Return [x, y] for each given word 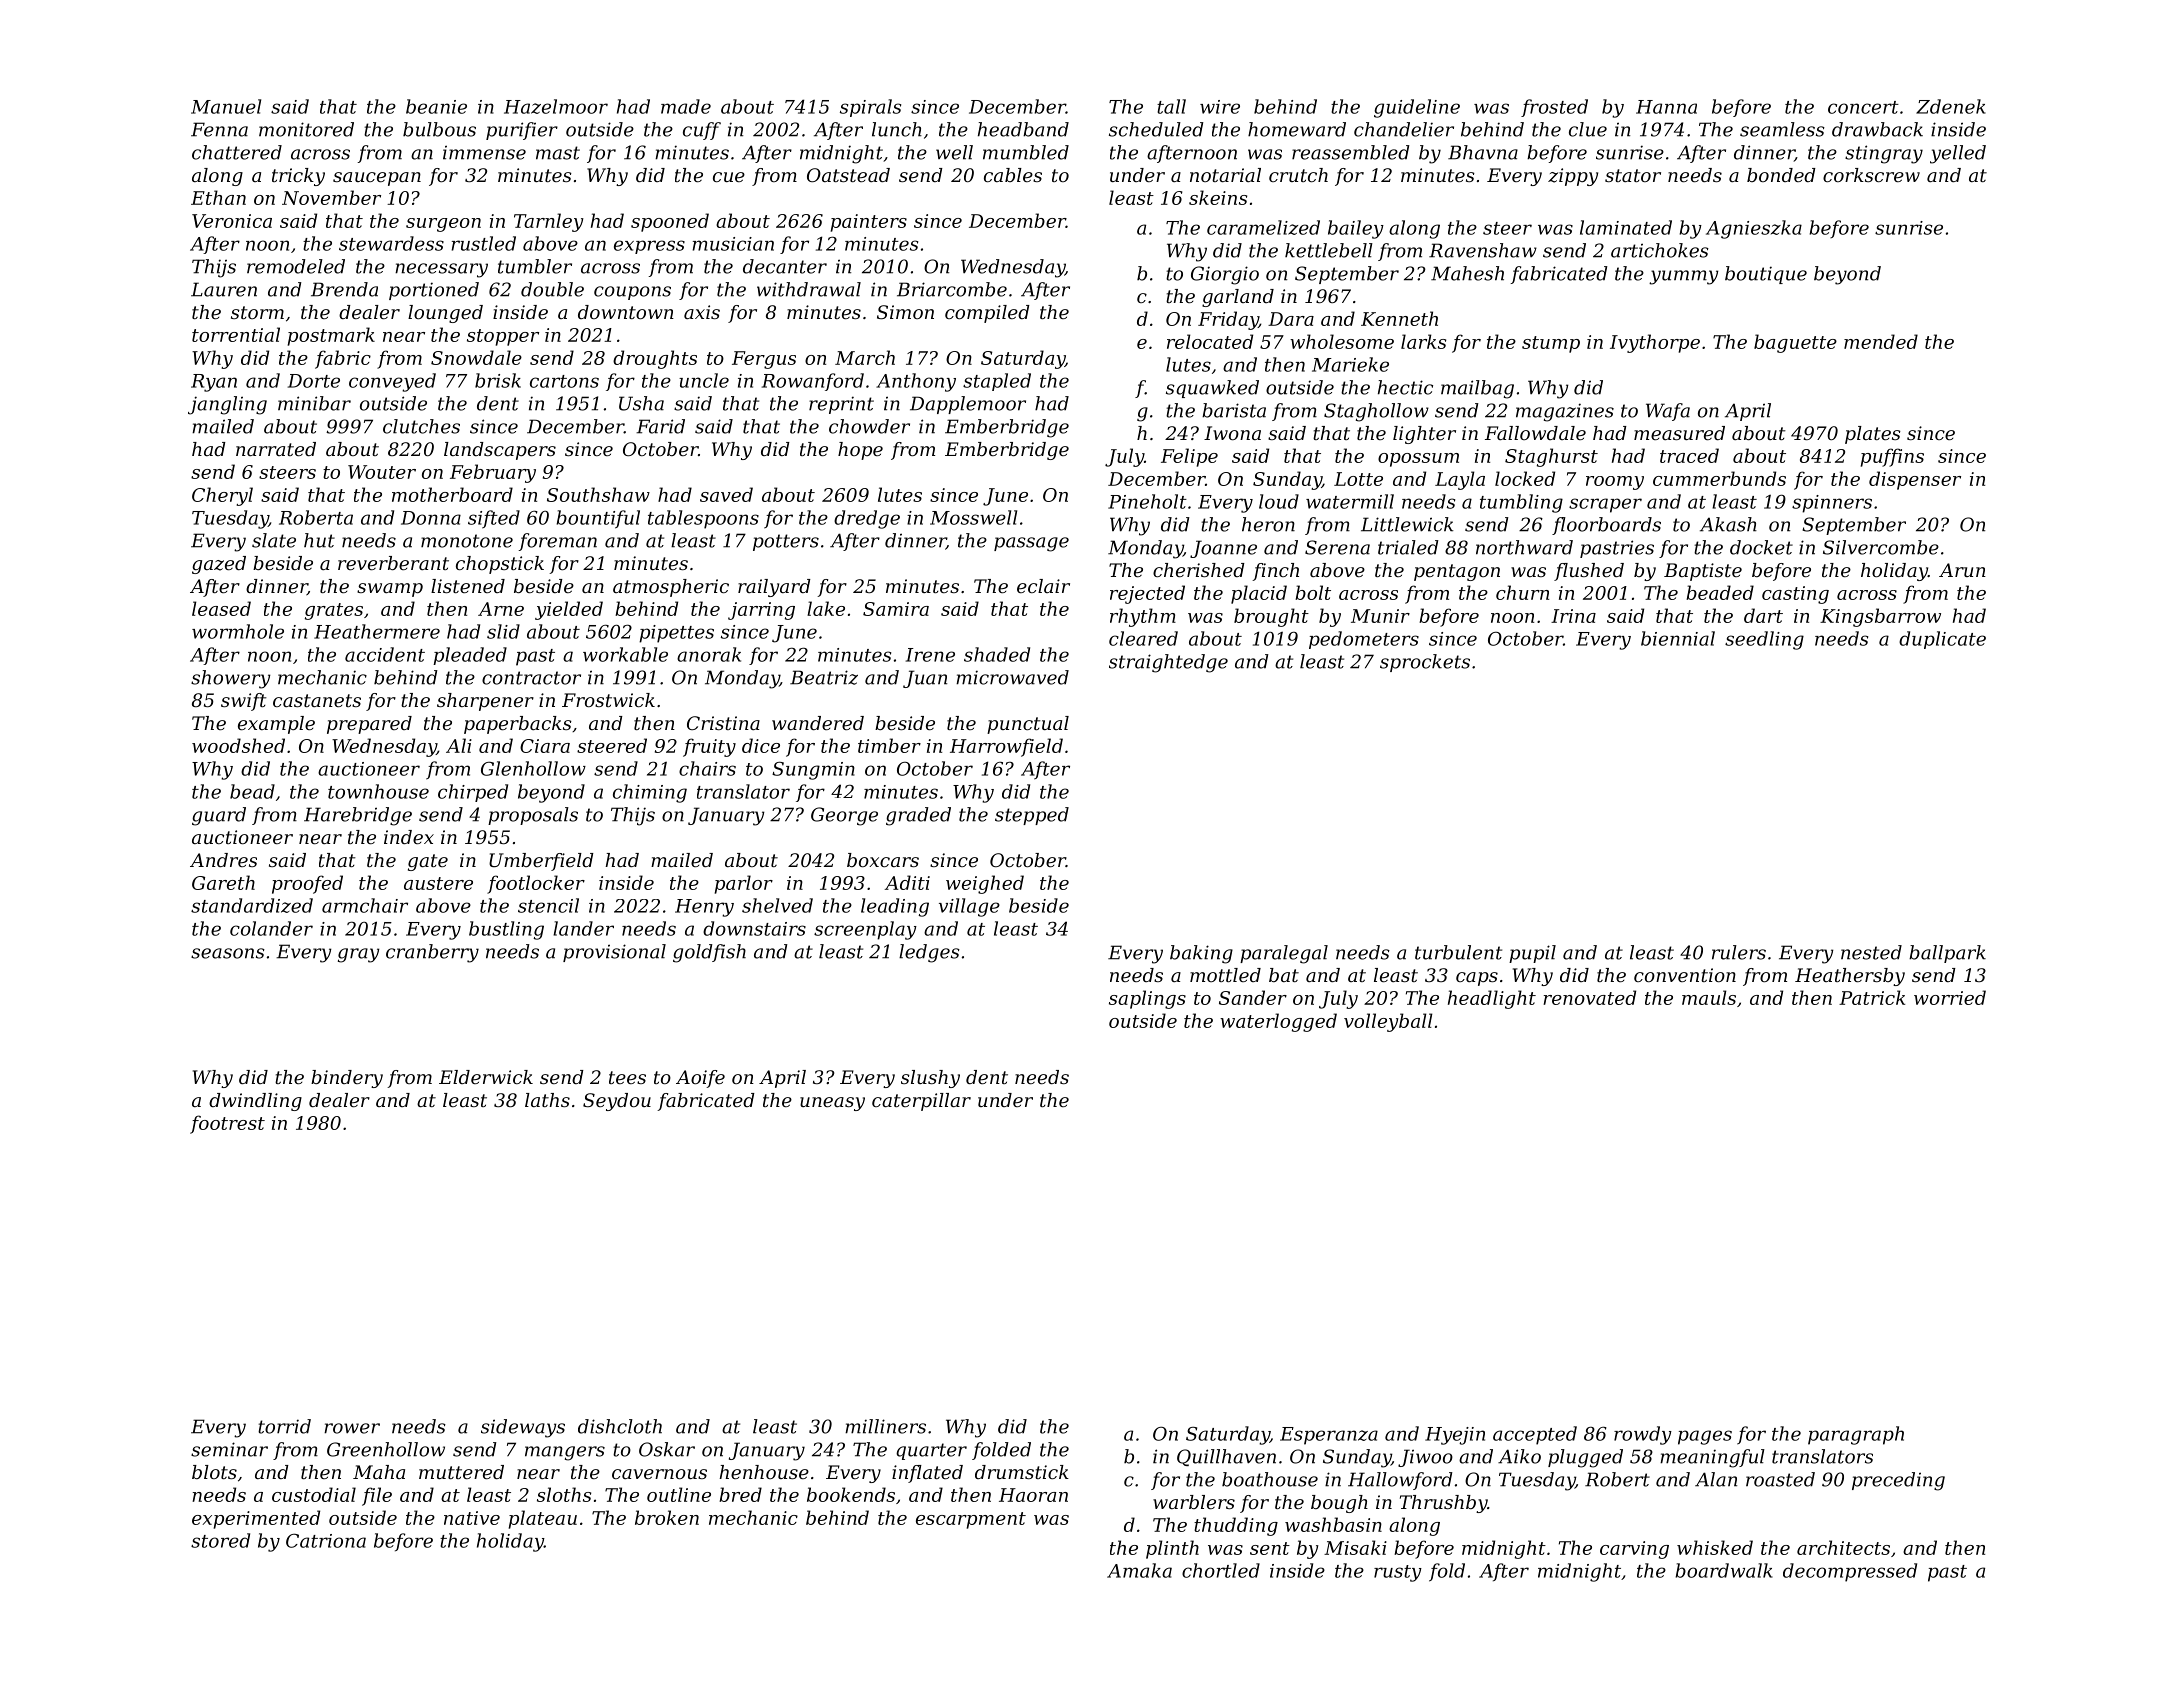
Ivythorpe [1655, 343]
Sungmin [813, 770]
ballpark [1947, 954]
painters [869, 223]
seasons [228, 953]
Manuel [226, 106]
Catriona [326, 1540]
